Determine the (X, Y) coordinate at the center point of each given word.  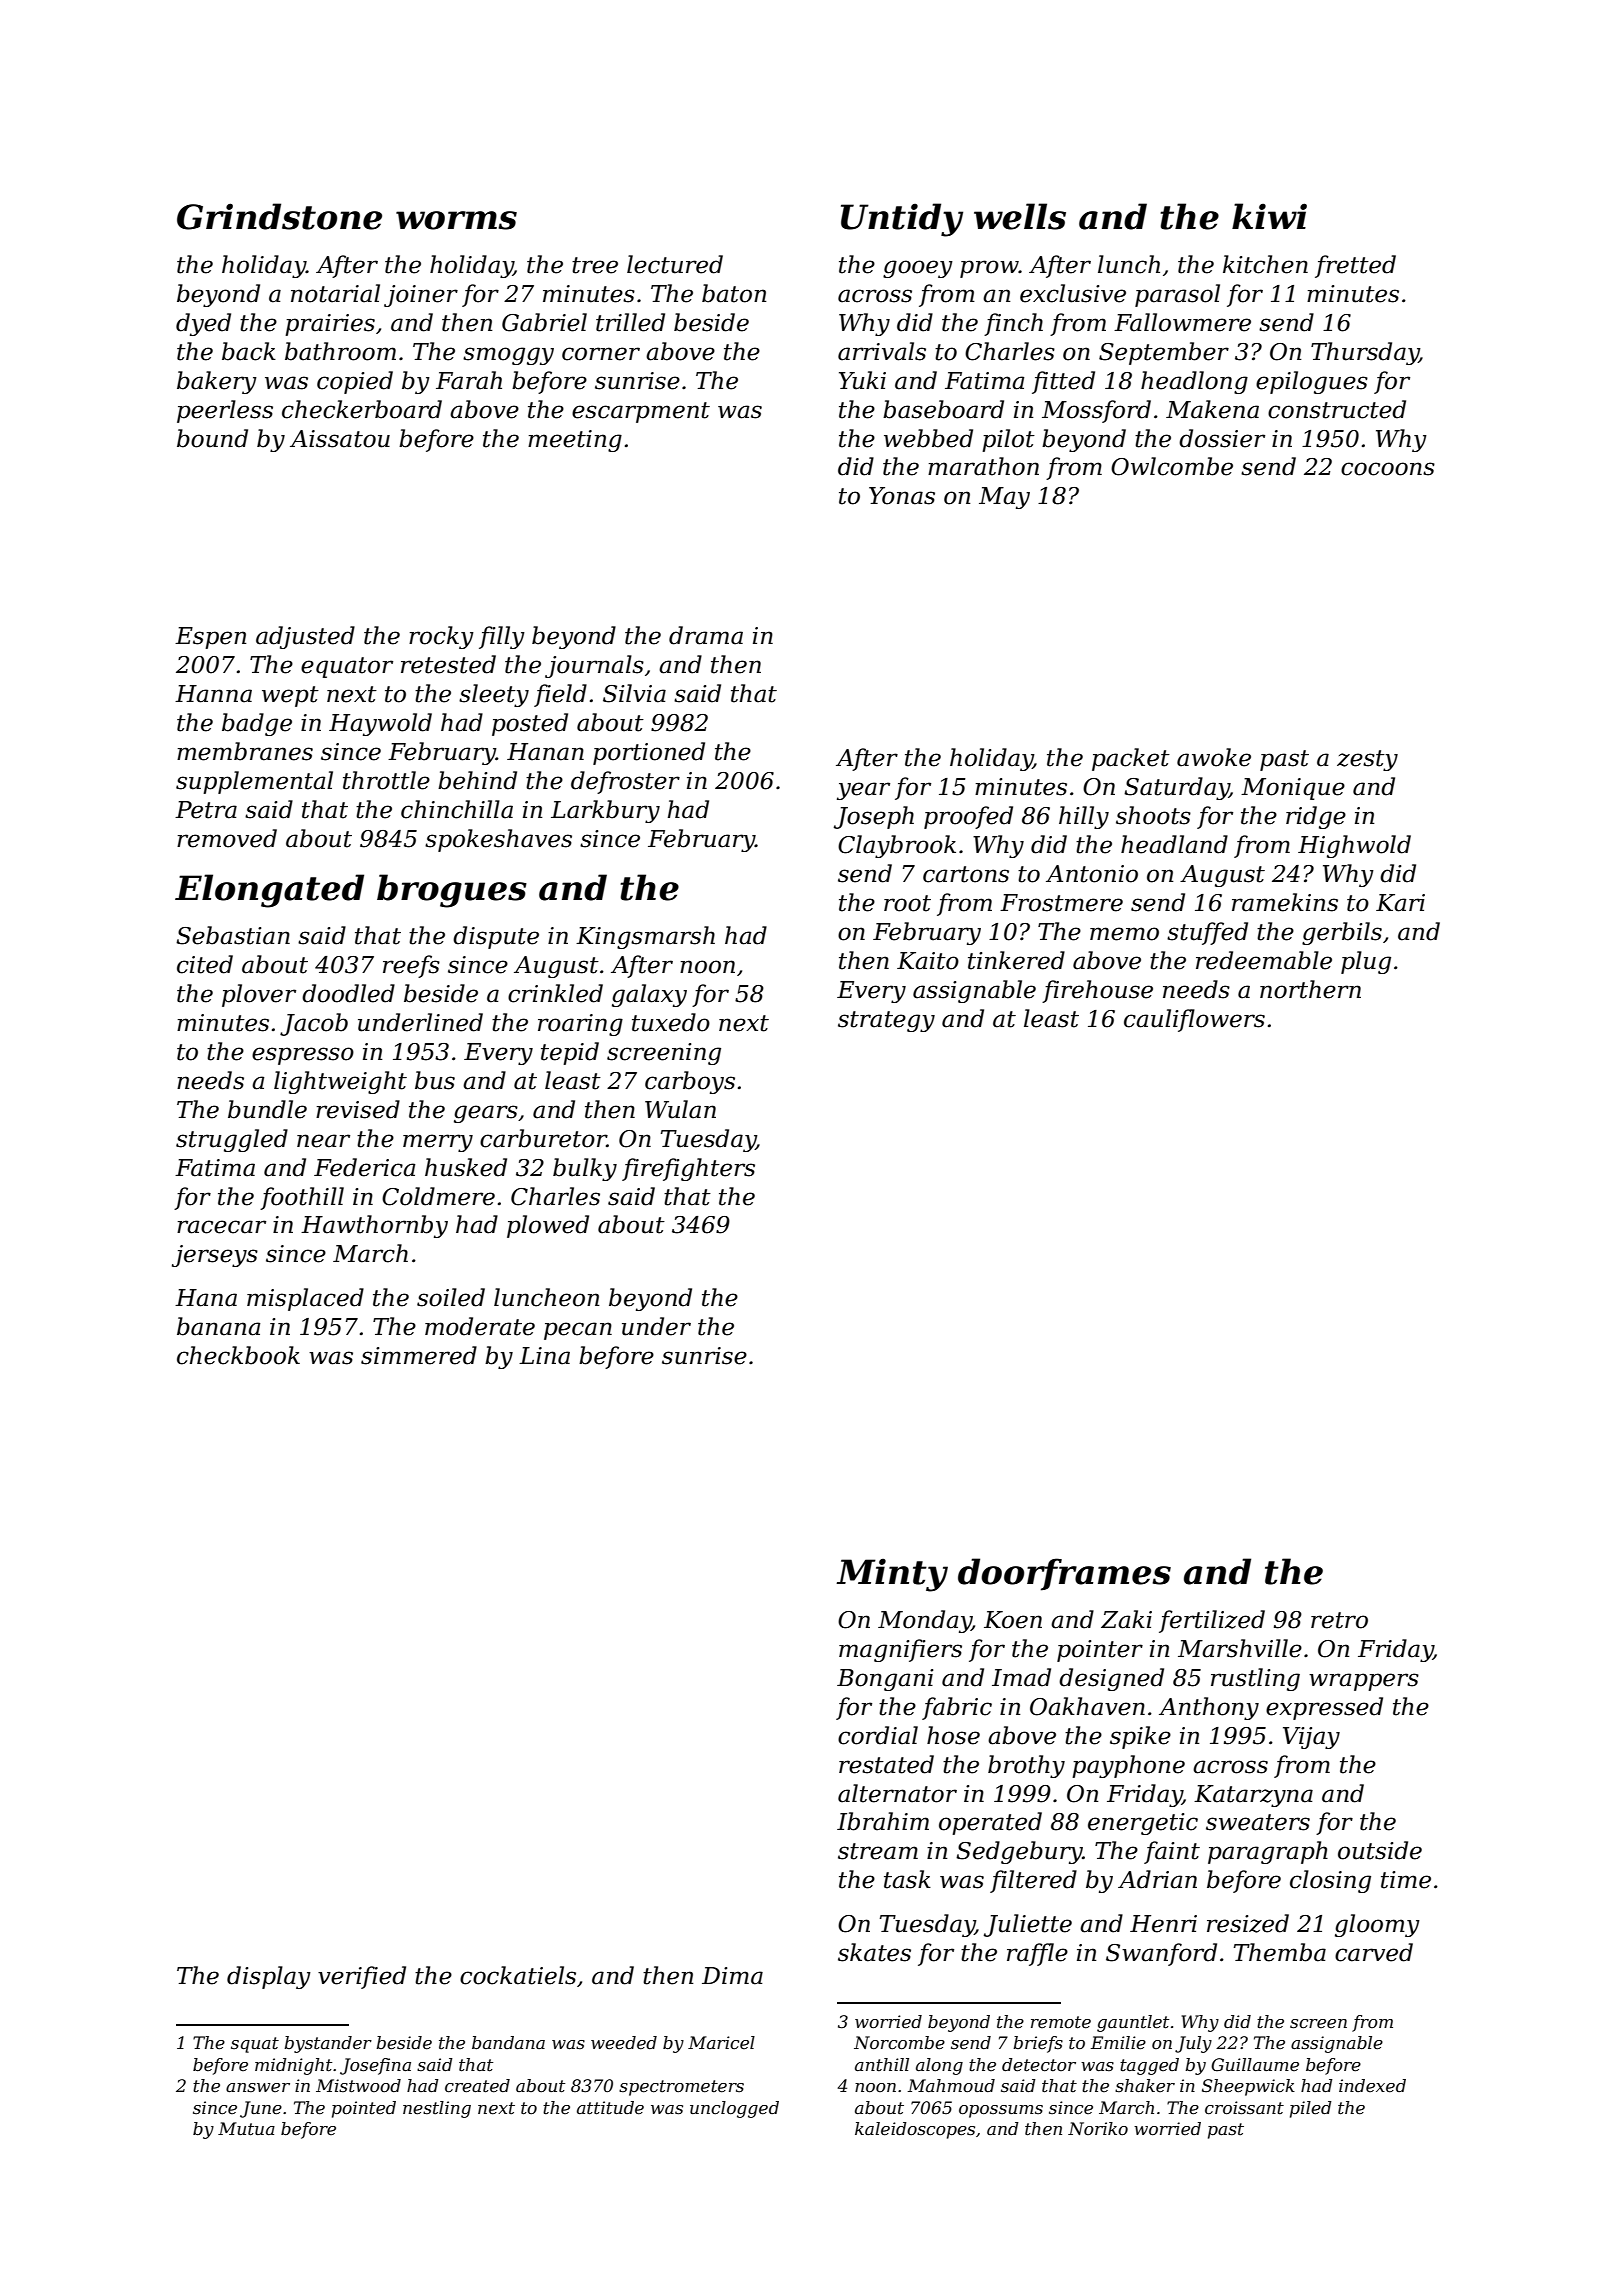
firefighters (688, 1169)
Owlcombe (1172, 466)
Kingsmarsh (645, 937)
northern (1310, 989)
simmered (419, 1355)
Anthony (1209, 1708)
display (269, 1977)
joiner (421, 296)
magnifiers (900, 1650)
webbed (928, 438)
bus (435, 1080)
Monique (1293, 789)
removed (227, 838)
